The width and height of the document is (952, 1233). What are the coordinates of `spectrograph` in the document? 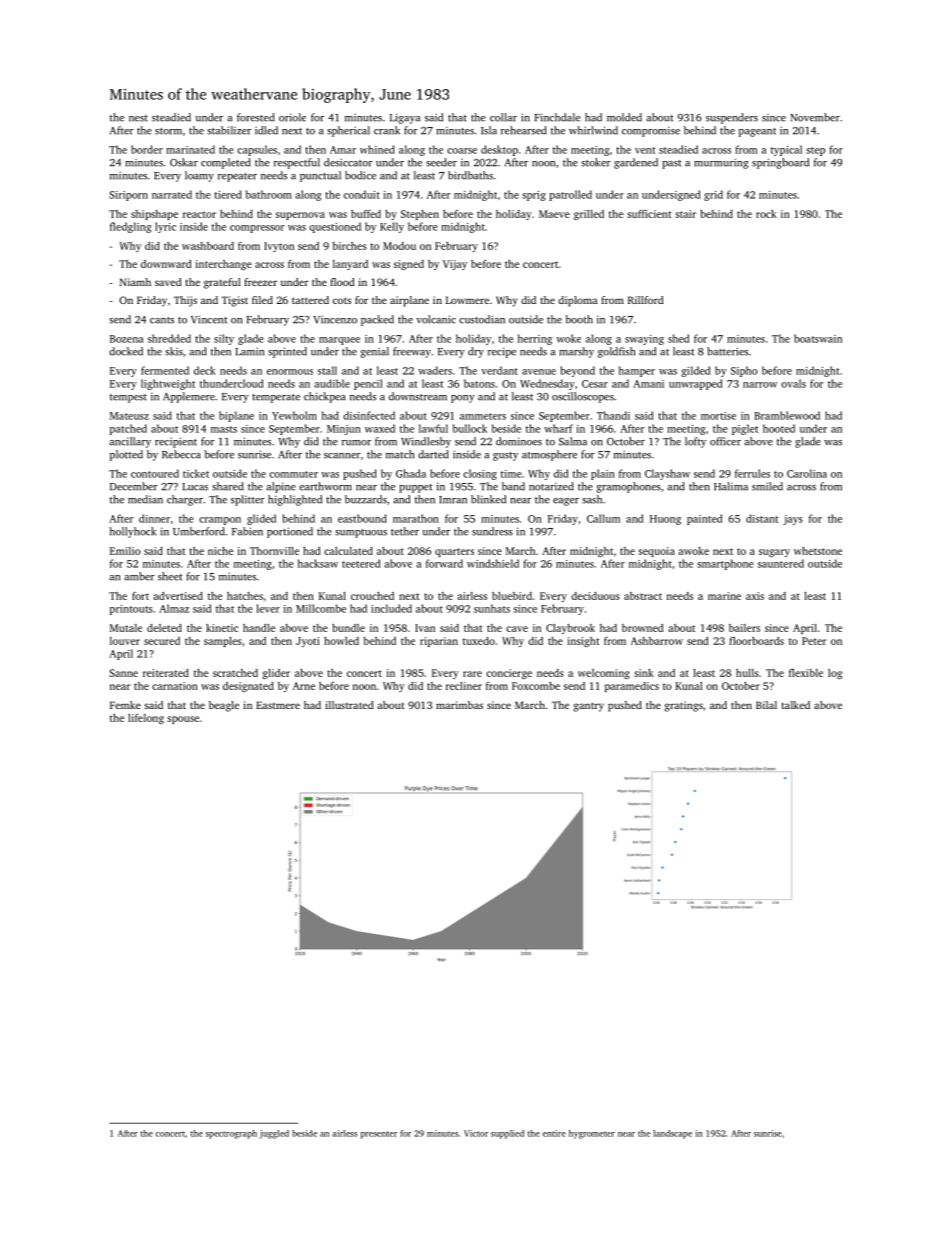 It's located at (231, 1134).
